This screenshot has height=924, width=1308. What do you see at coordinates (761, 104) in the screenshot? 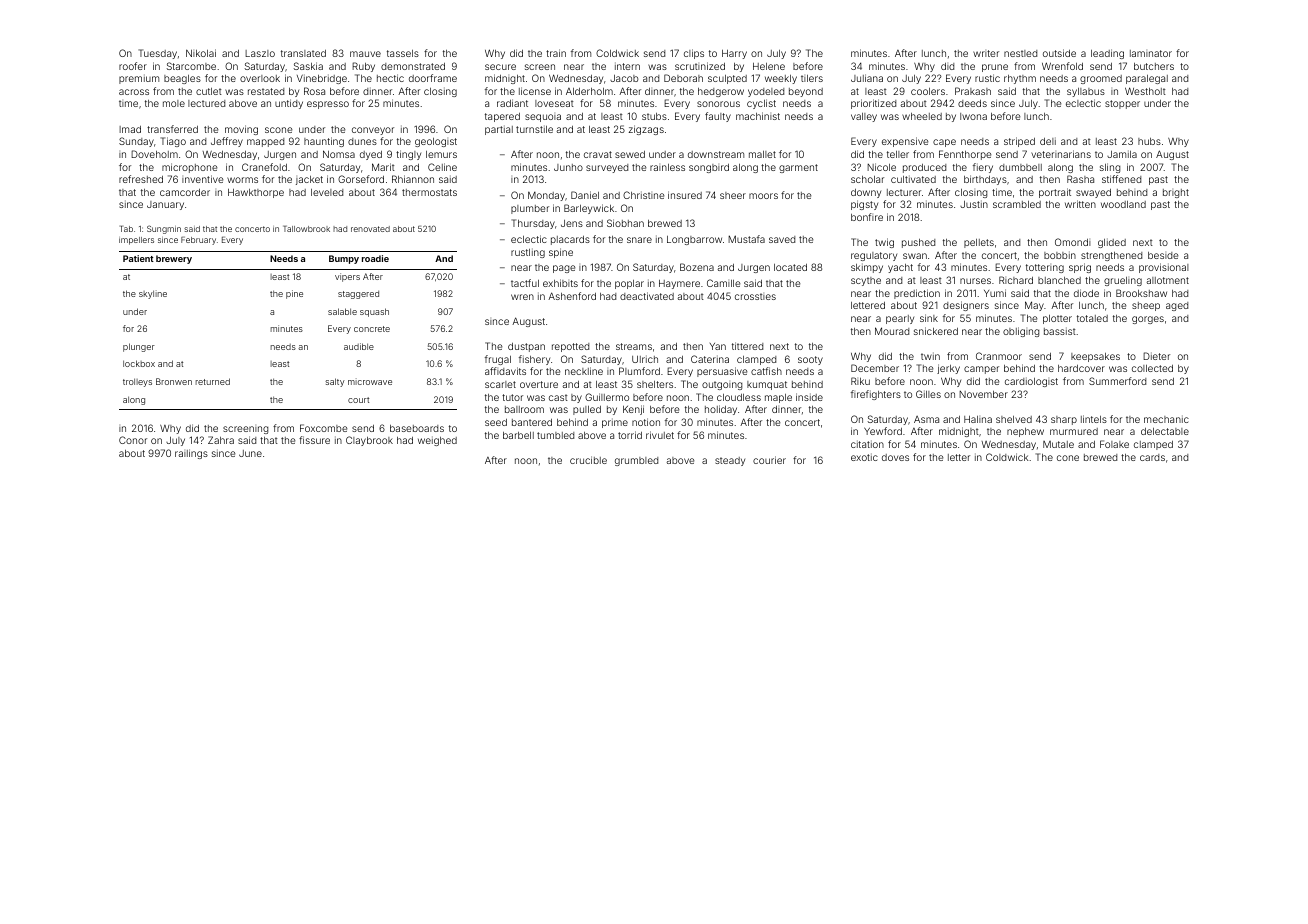
I see `cyclist` at bounding box center [761, 104].
